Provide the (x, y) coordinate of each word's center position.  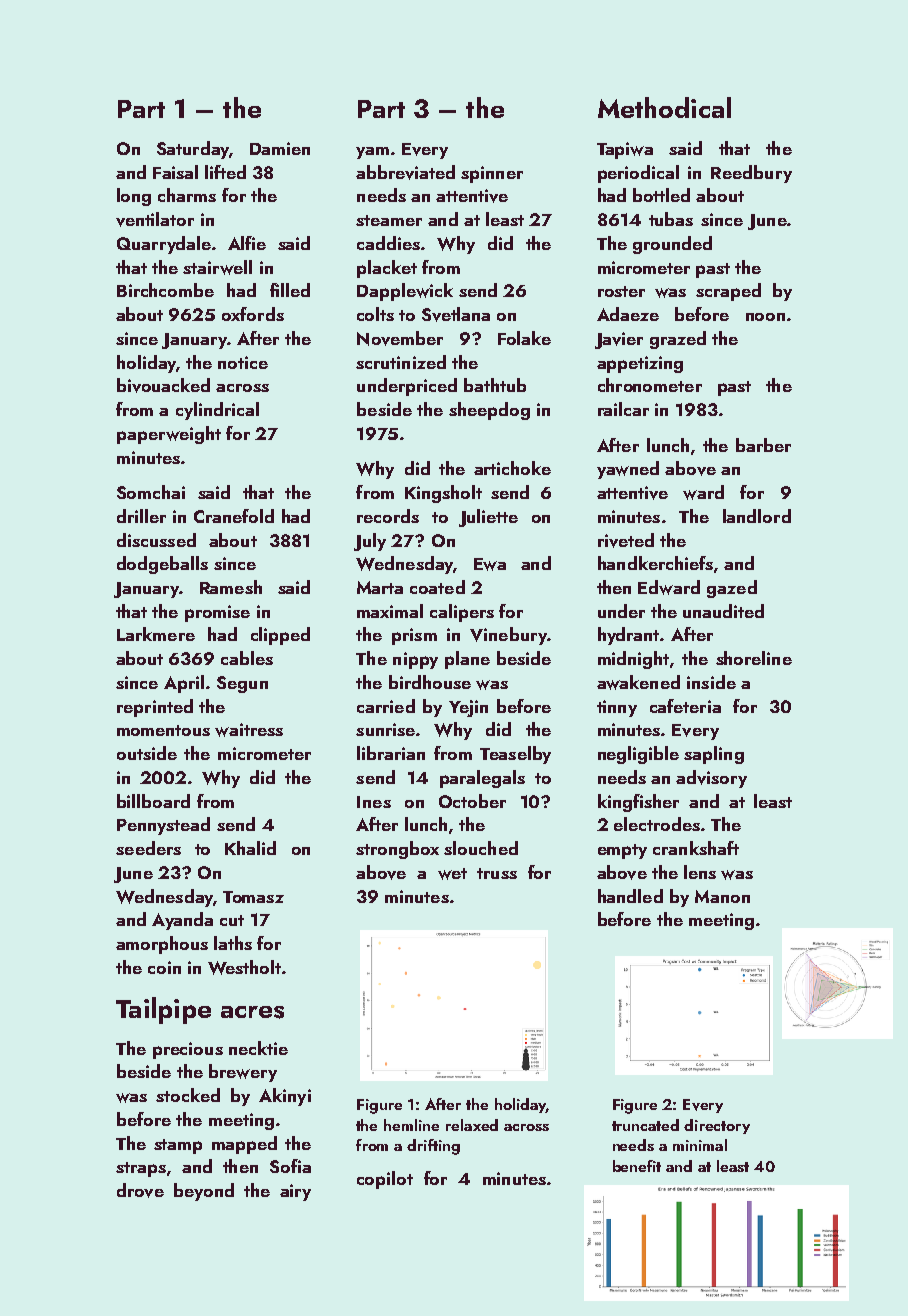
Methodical (664, 107)
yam (372, 153)
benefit (637, 1166)
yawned (628, 470)
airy (295, 1192)
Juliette (488, 518)
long (134, 197)
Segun (242, 684)
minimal (700, 1145)
